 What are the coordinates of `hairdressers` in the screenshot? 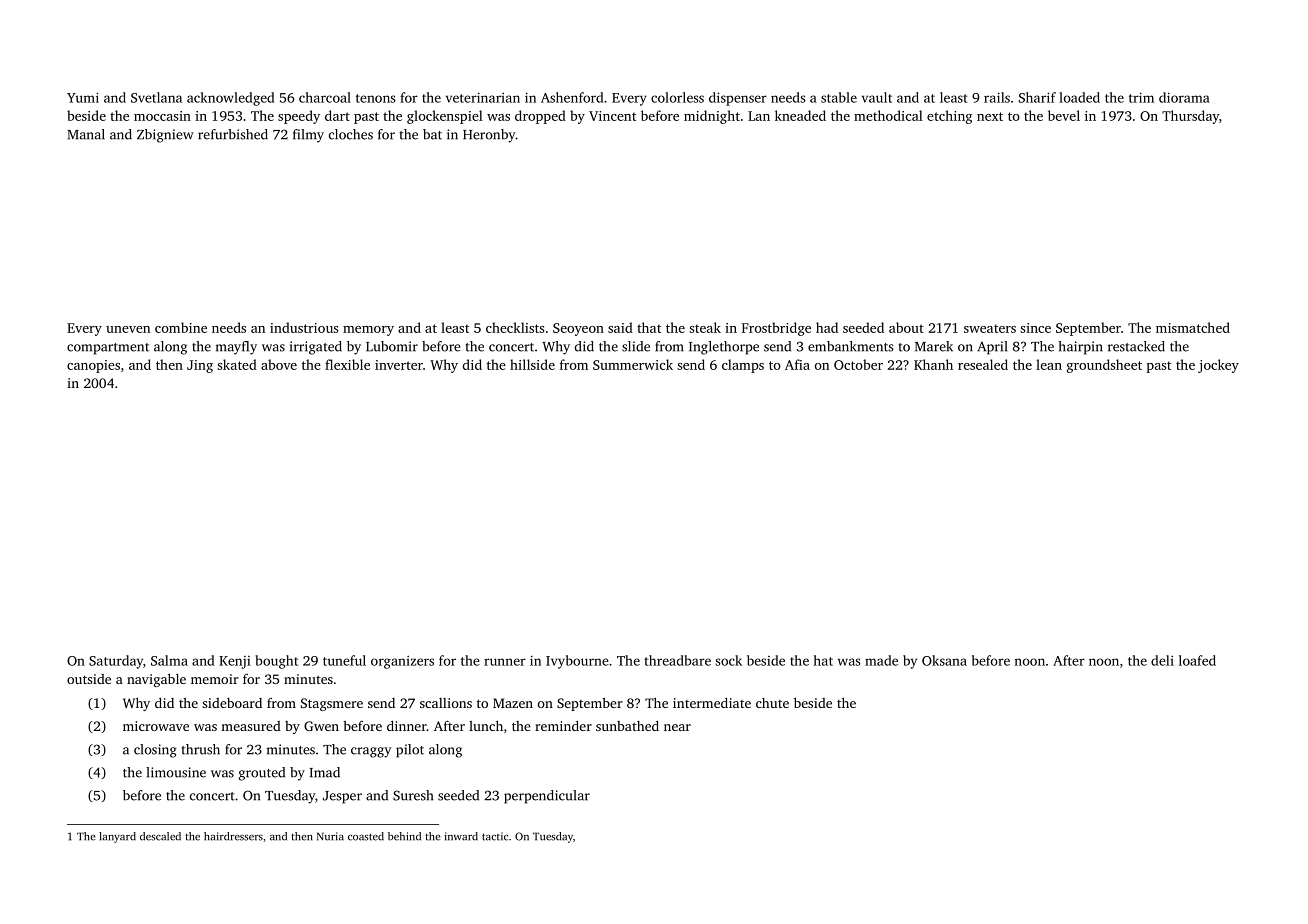 It's located at (233, 836).
